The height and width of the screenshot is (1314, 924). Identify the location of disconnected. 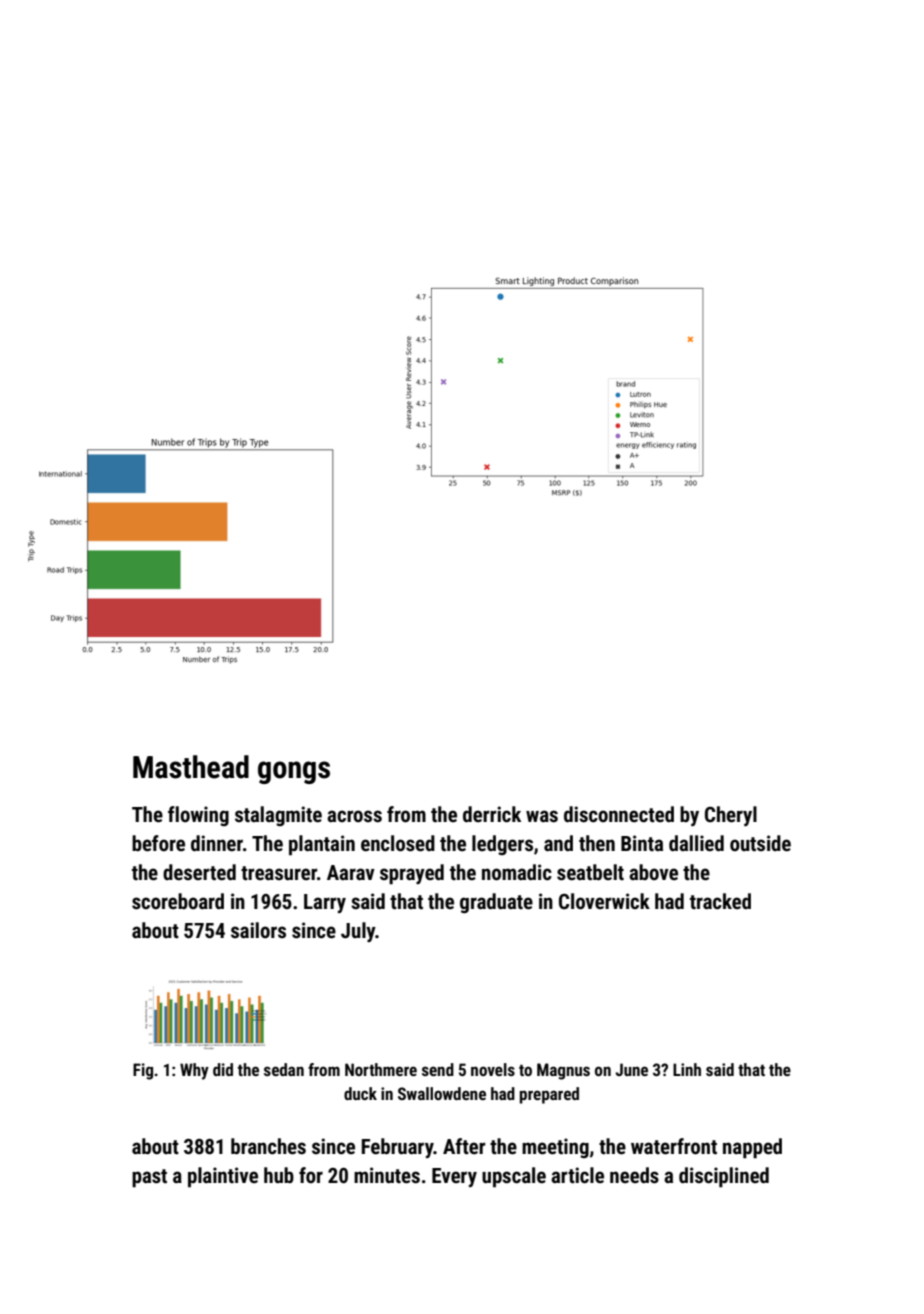
(619, 814).
